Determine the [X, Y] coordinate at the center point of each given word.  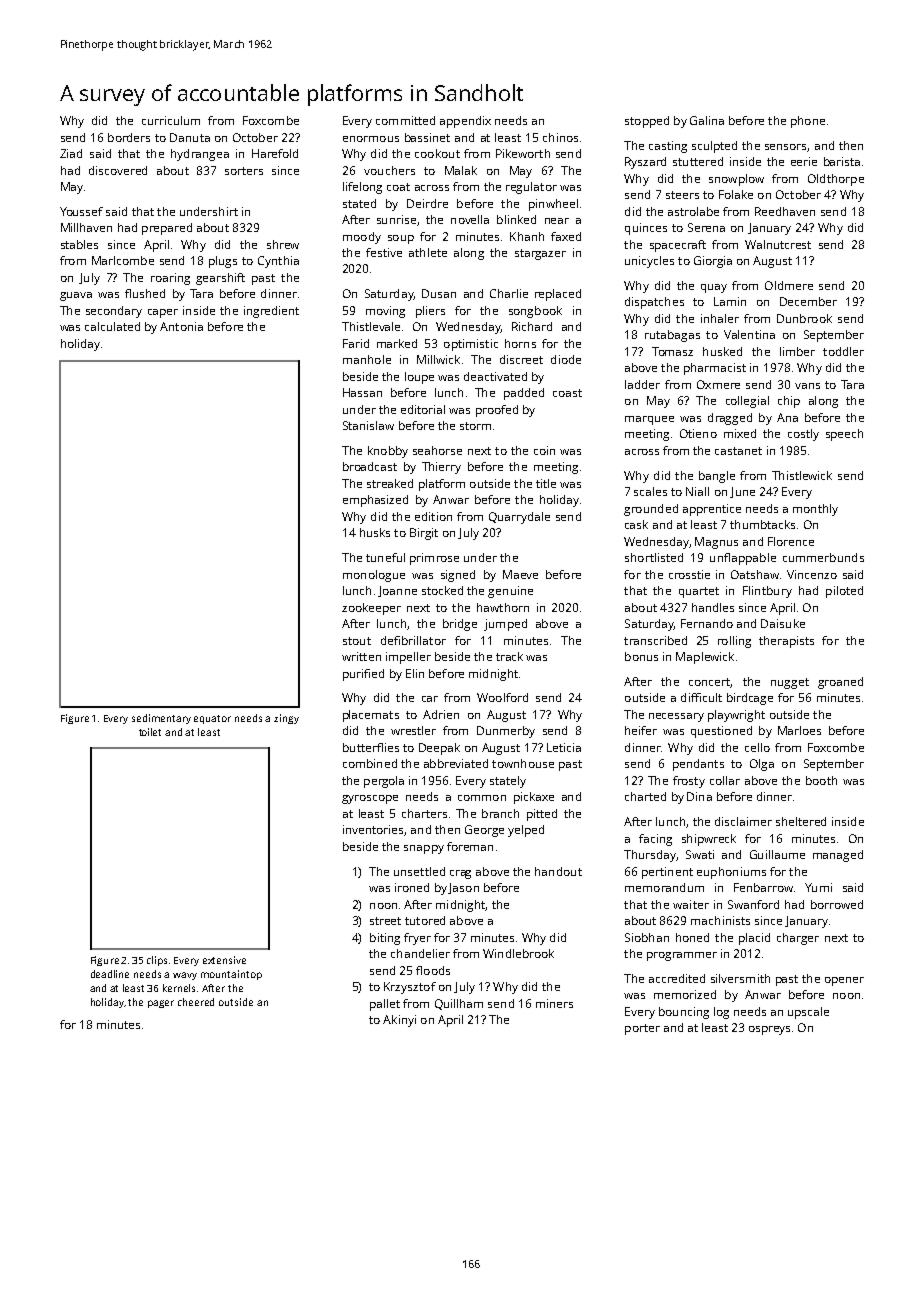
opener [844, 981]
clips [157, 961]
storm [475, 426]
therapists [786, 642]
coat [398, 187]
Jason [463, 888]
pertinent [667, 873]
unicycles [649, 262]
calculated [112, 326]
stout [357, 641]
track [509, 656]
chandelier [420, 953]
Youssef [81, 211]
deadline [110, 974]
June [742, 492]
